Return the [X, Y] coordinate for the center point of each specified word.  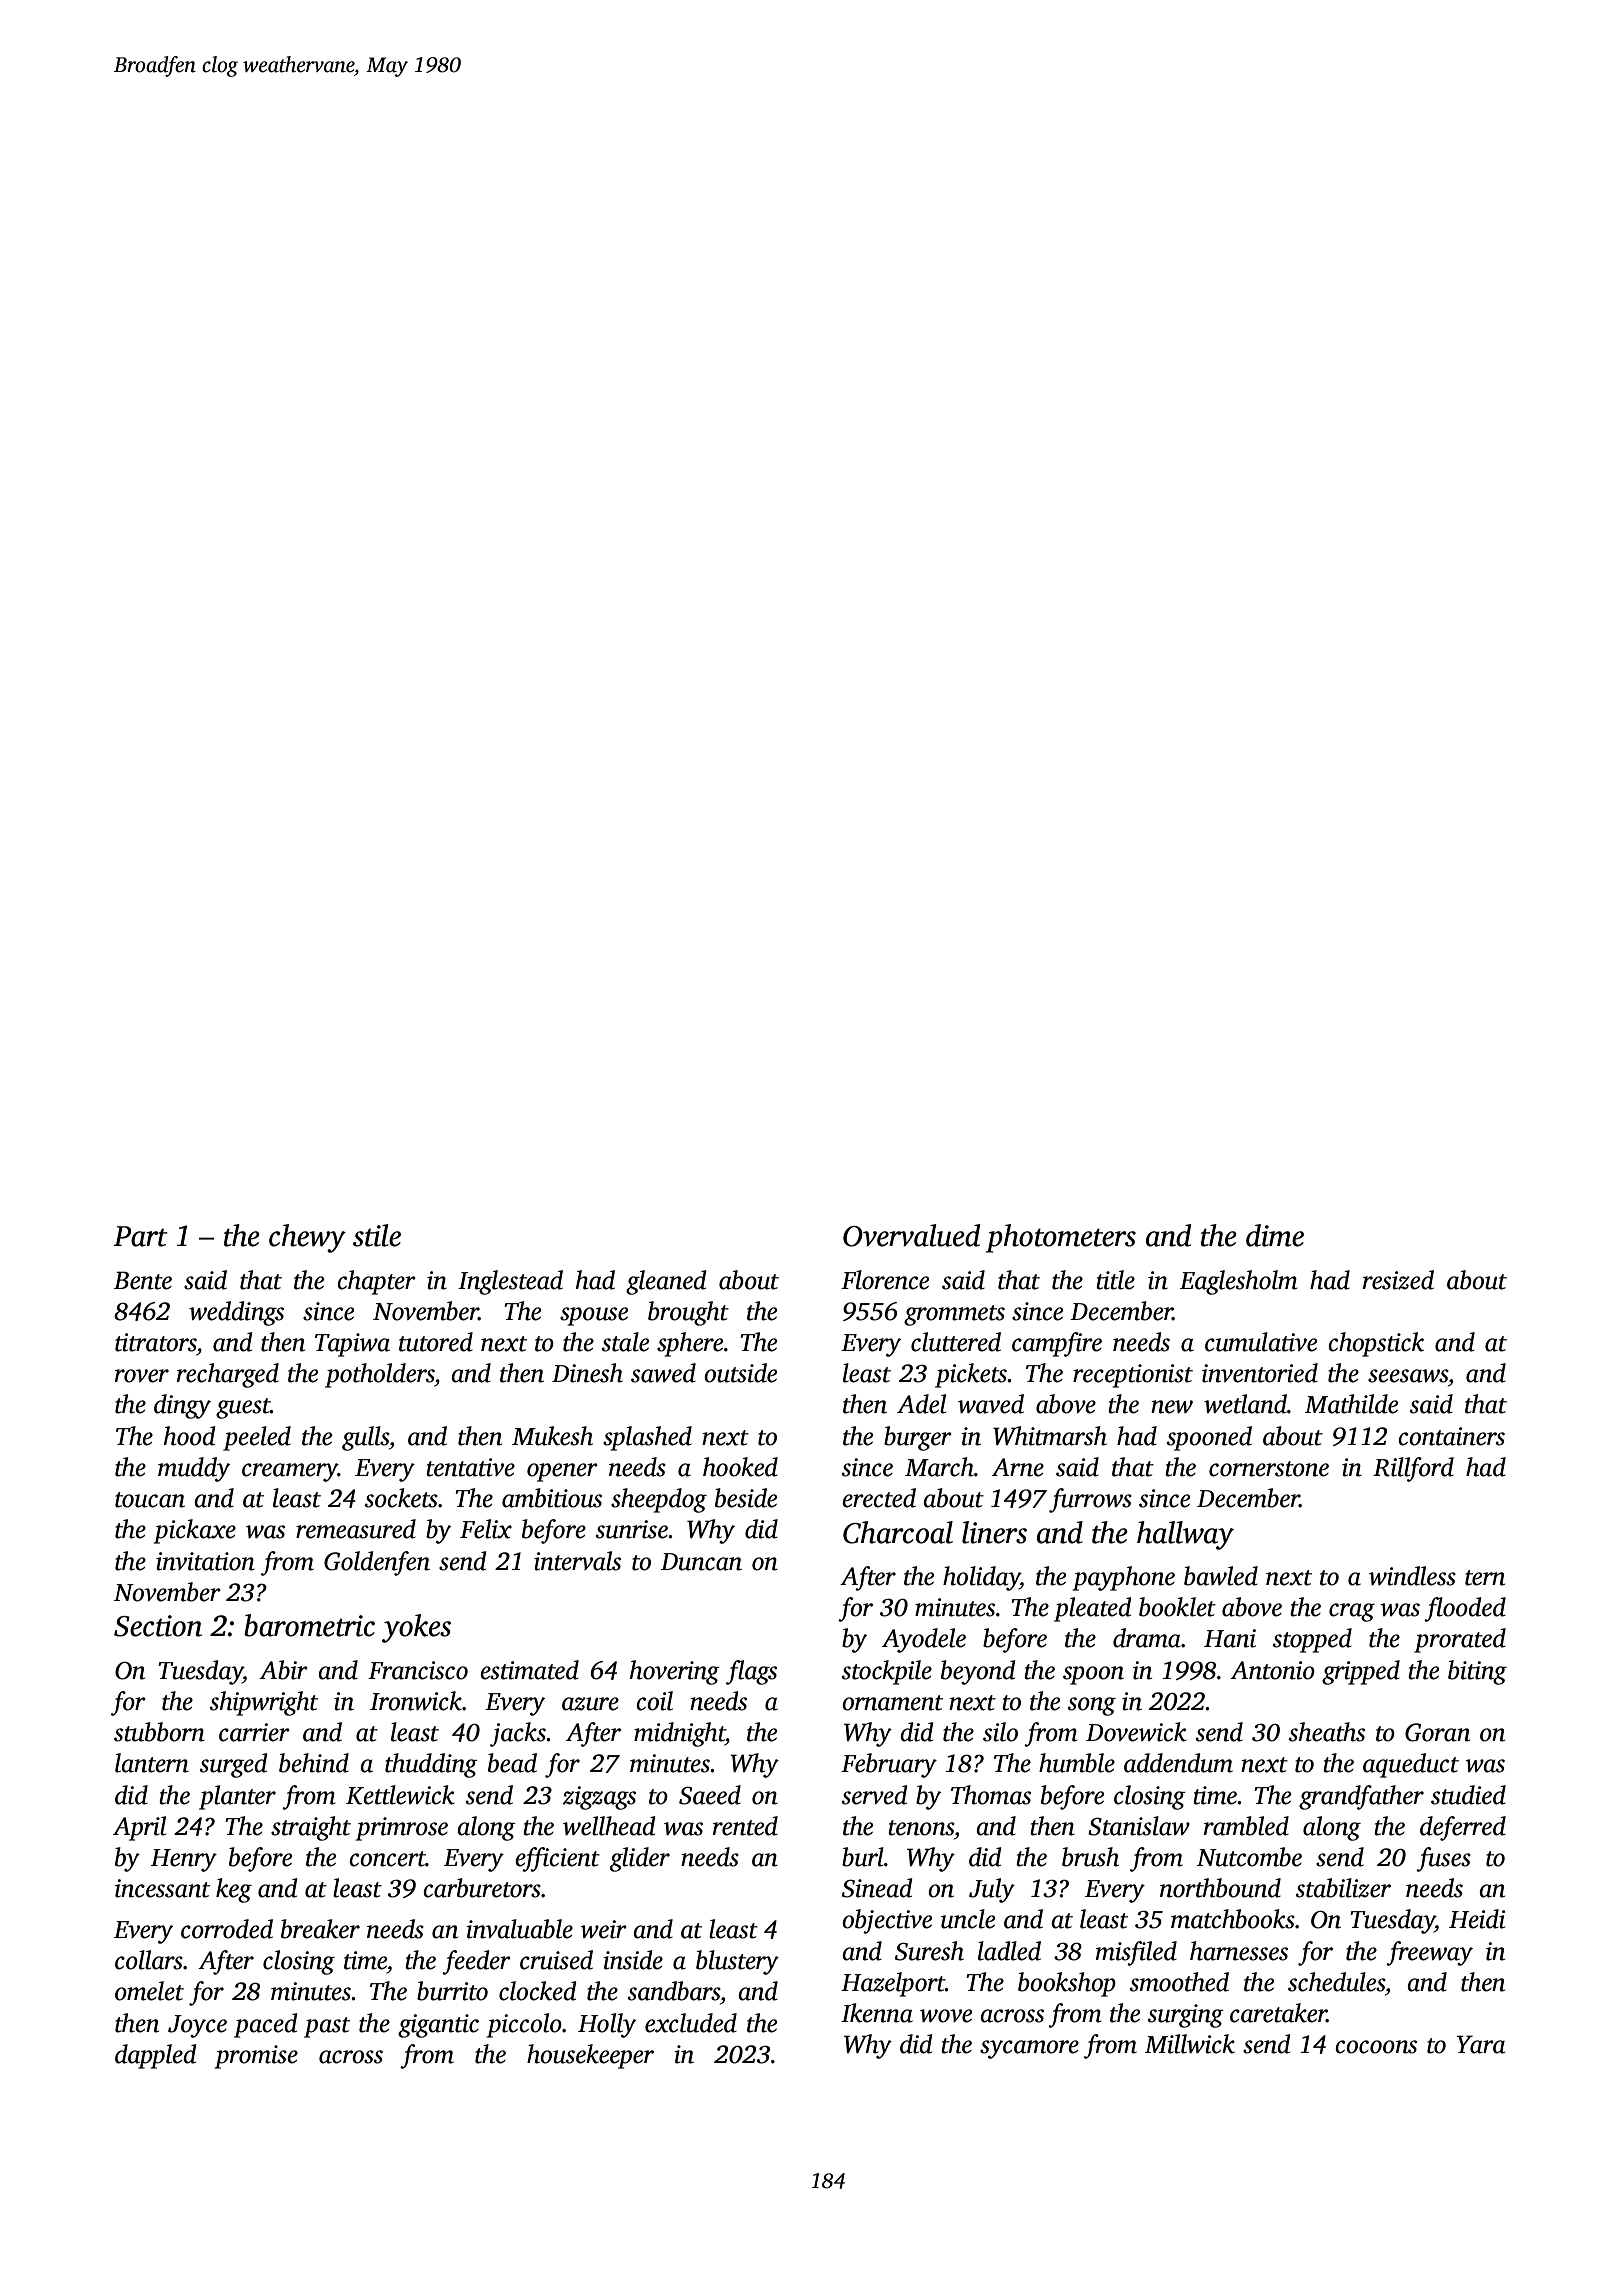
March [939, 1467]
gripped [1361, 1672]
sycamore [1029, 2049]
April [139, 1828]
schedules [1336, 1982]
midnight [679, 1734]
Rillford [1413, 1469]
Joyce [197, 2026]
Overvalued [911, 1235]
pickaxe [195, 1531]
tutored [436, 1342]
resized [1398, 1280]
